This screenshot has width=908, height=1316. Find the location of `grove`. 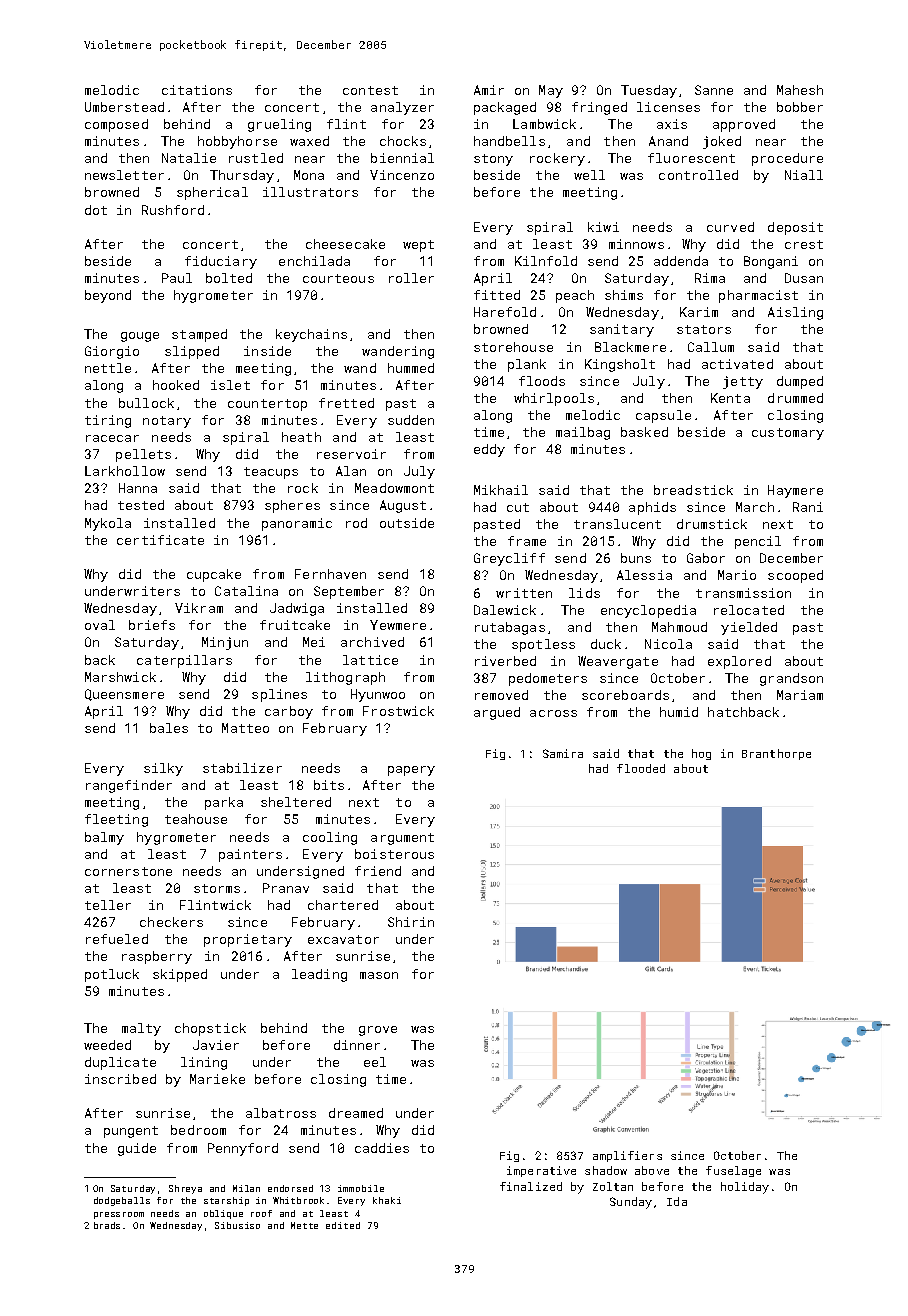

grove is located at coordinates (378, 1031).
